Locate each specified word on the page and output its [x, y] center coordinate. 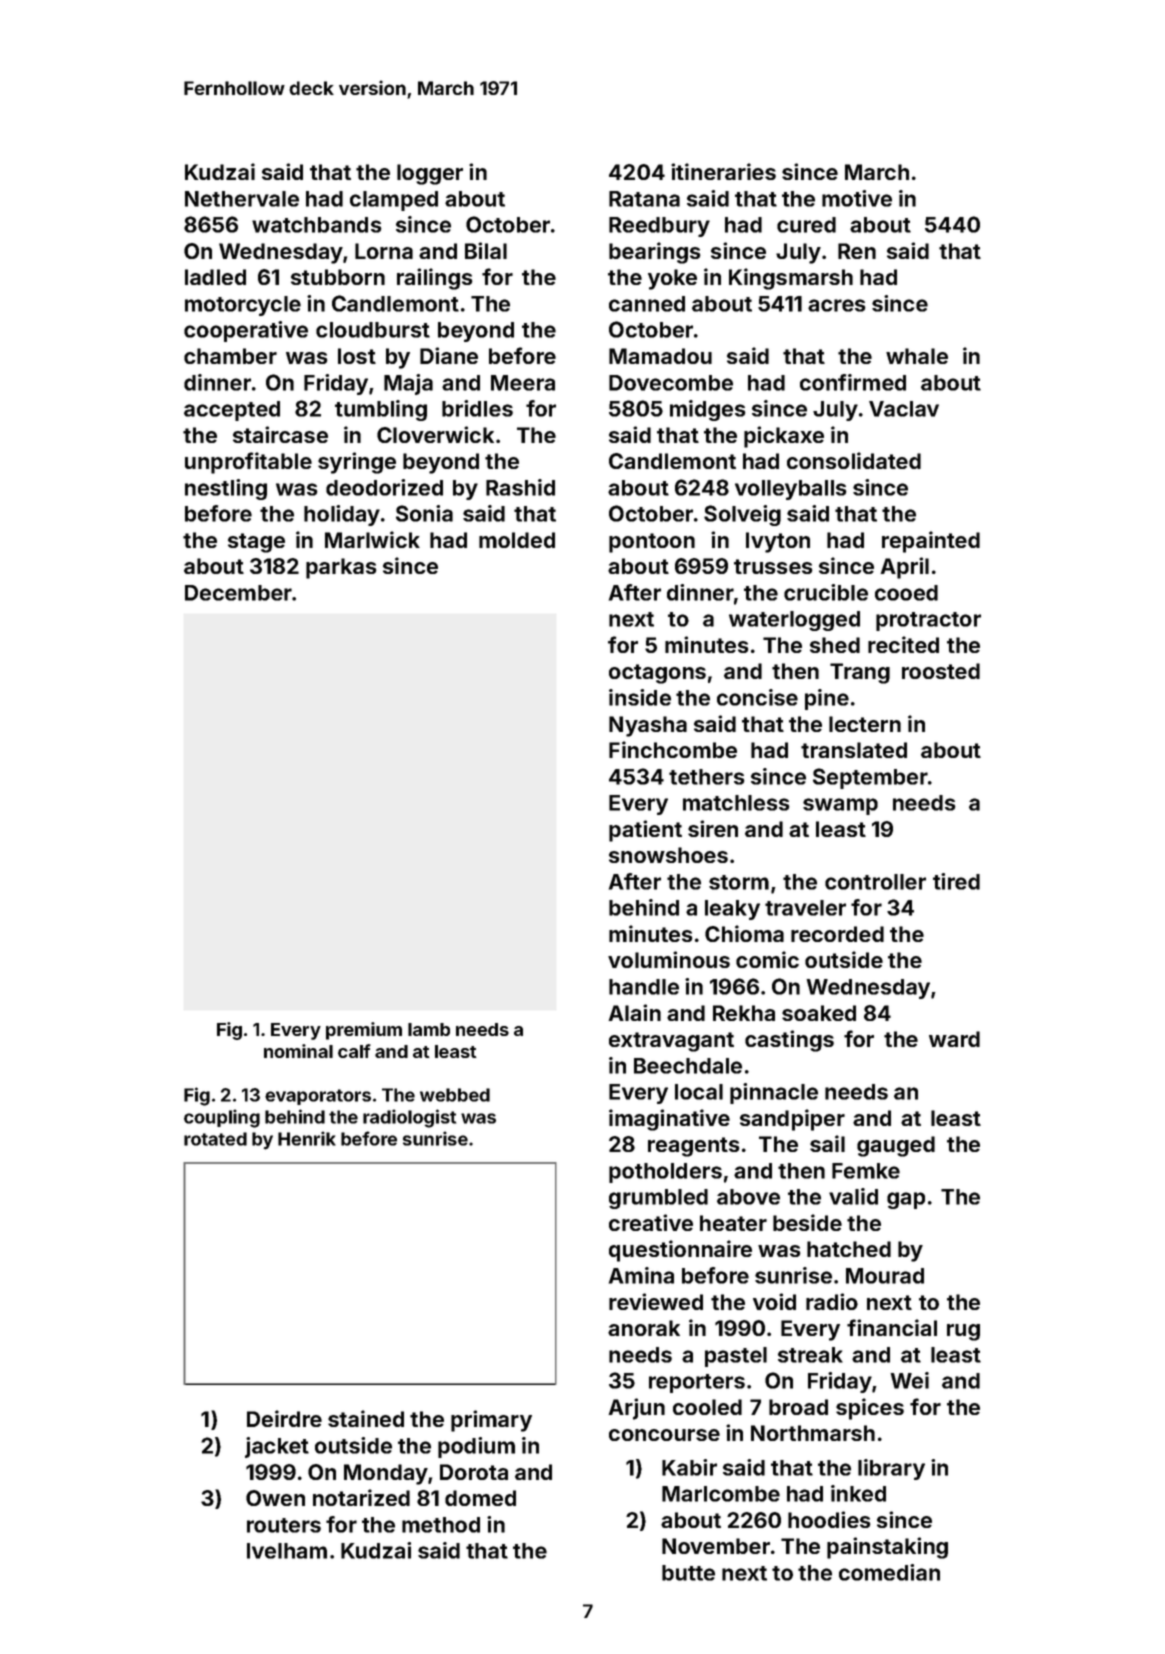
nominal [298, 1051]
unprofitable [248, 463]
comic [767, 959]
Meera [523, 383]
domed [480, 1498]
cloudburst [373, 330]
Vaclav [904, 409]
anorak [644, 1328]
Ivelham [287, 1551]
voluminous [669, 959]
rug [963, 1332]
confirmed [853, 382]
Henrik [307, 1138]
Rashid [520, 487]
